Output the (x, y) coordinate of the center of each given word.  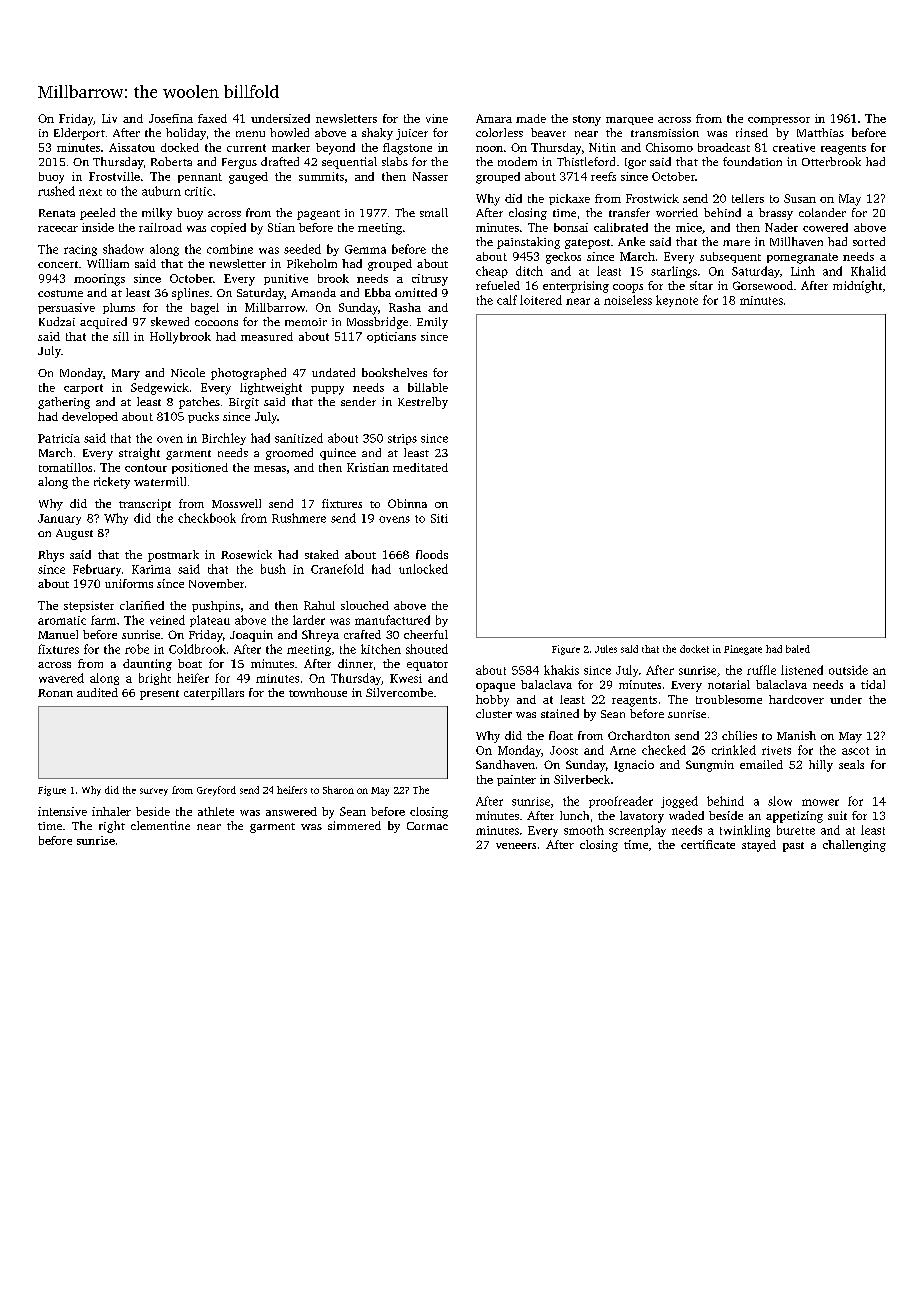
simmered (354, 825)
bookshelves (394, 372)
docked (180, 147)
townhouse (318, 692)
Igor (635, 163)
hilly (821, 766)
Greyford (216, 791)
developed (90, 417)
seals (851, 764)
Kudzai (57, 321)
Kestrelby (423, 403)
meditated (420, 467)
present (159, 695)
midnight (857, 287)
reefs (603, 176)
